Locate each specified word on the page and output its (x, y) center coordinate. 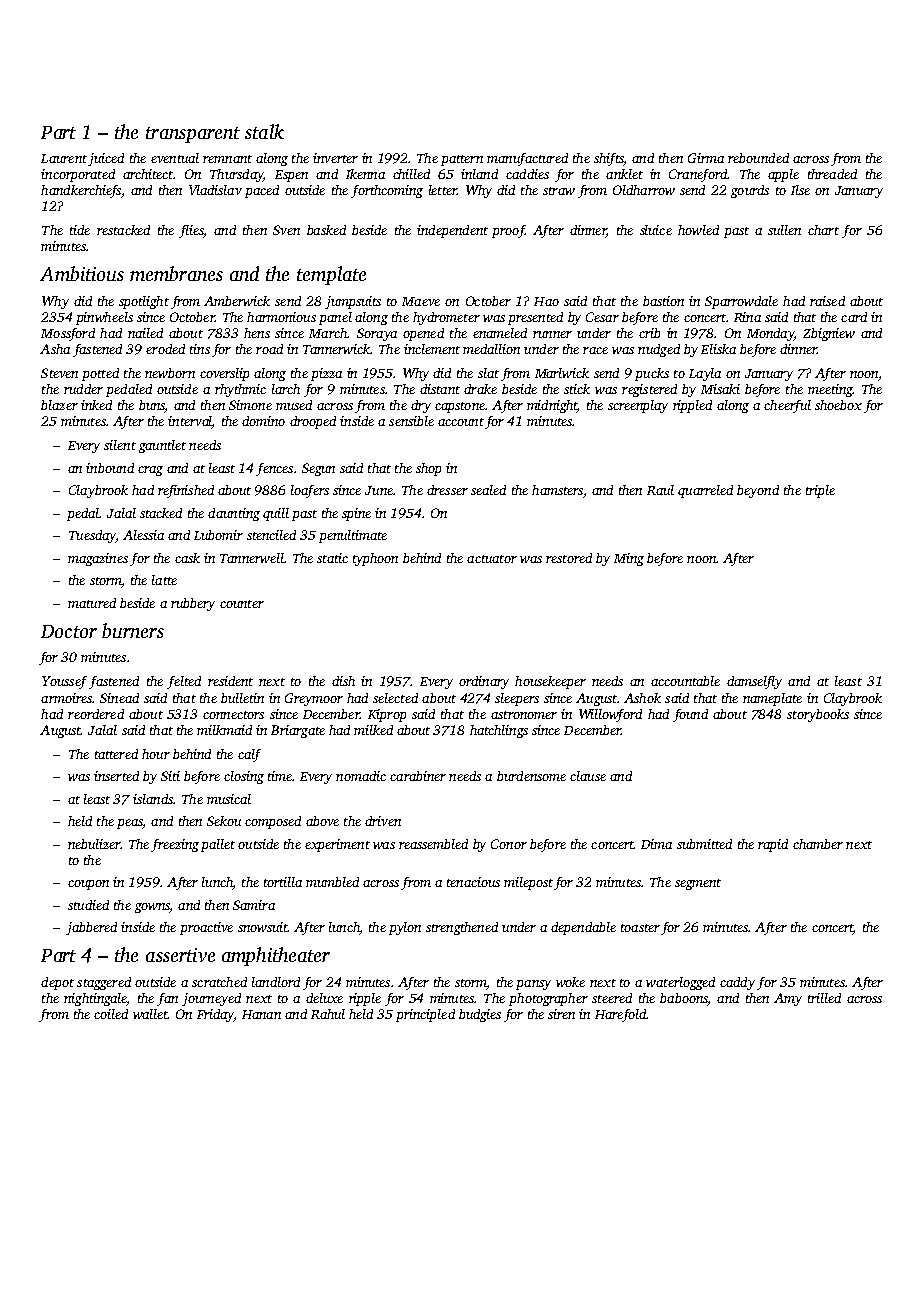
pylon (405, 928)
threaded (832, 174)
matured (92, 603)
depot (57, 983)
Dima (656, 844)
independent (452, 231)
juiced (106, 159)
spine (356, 514)
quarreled (705, 491)
